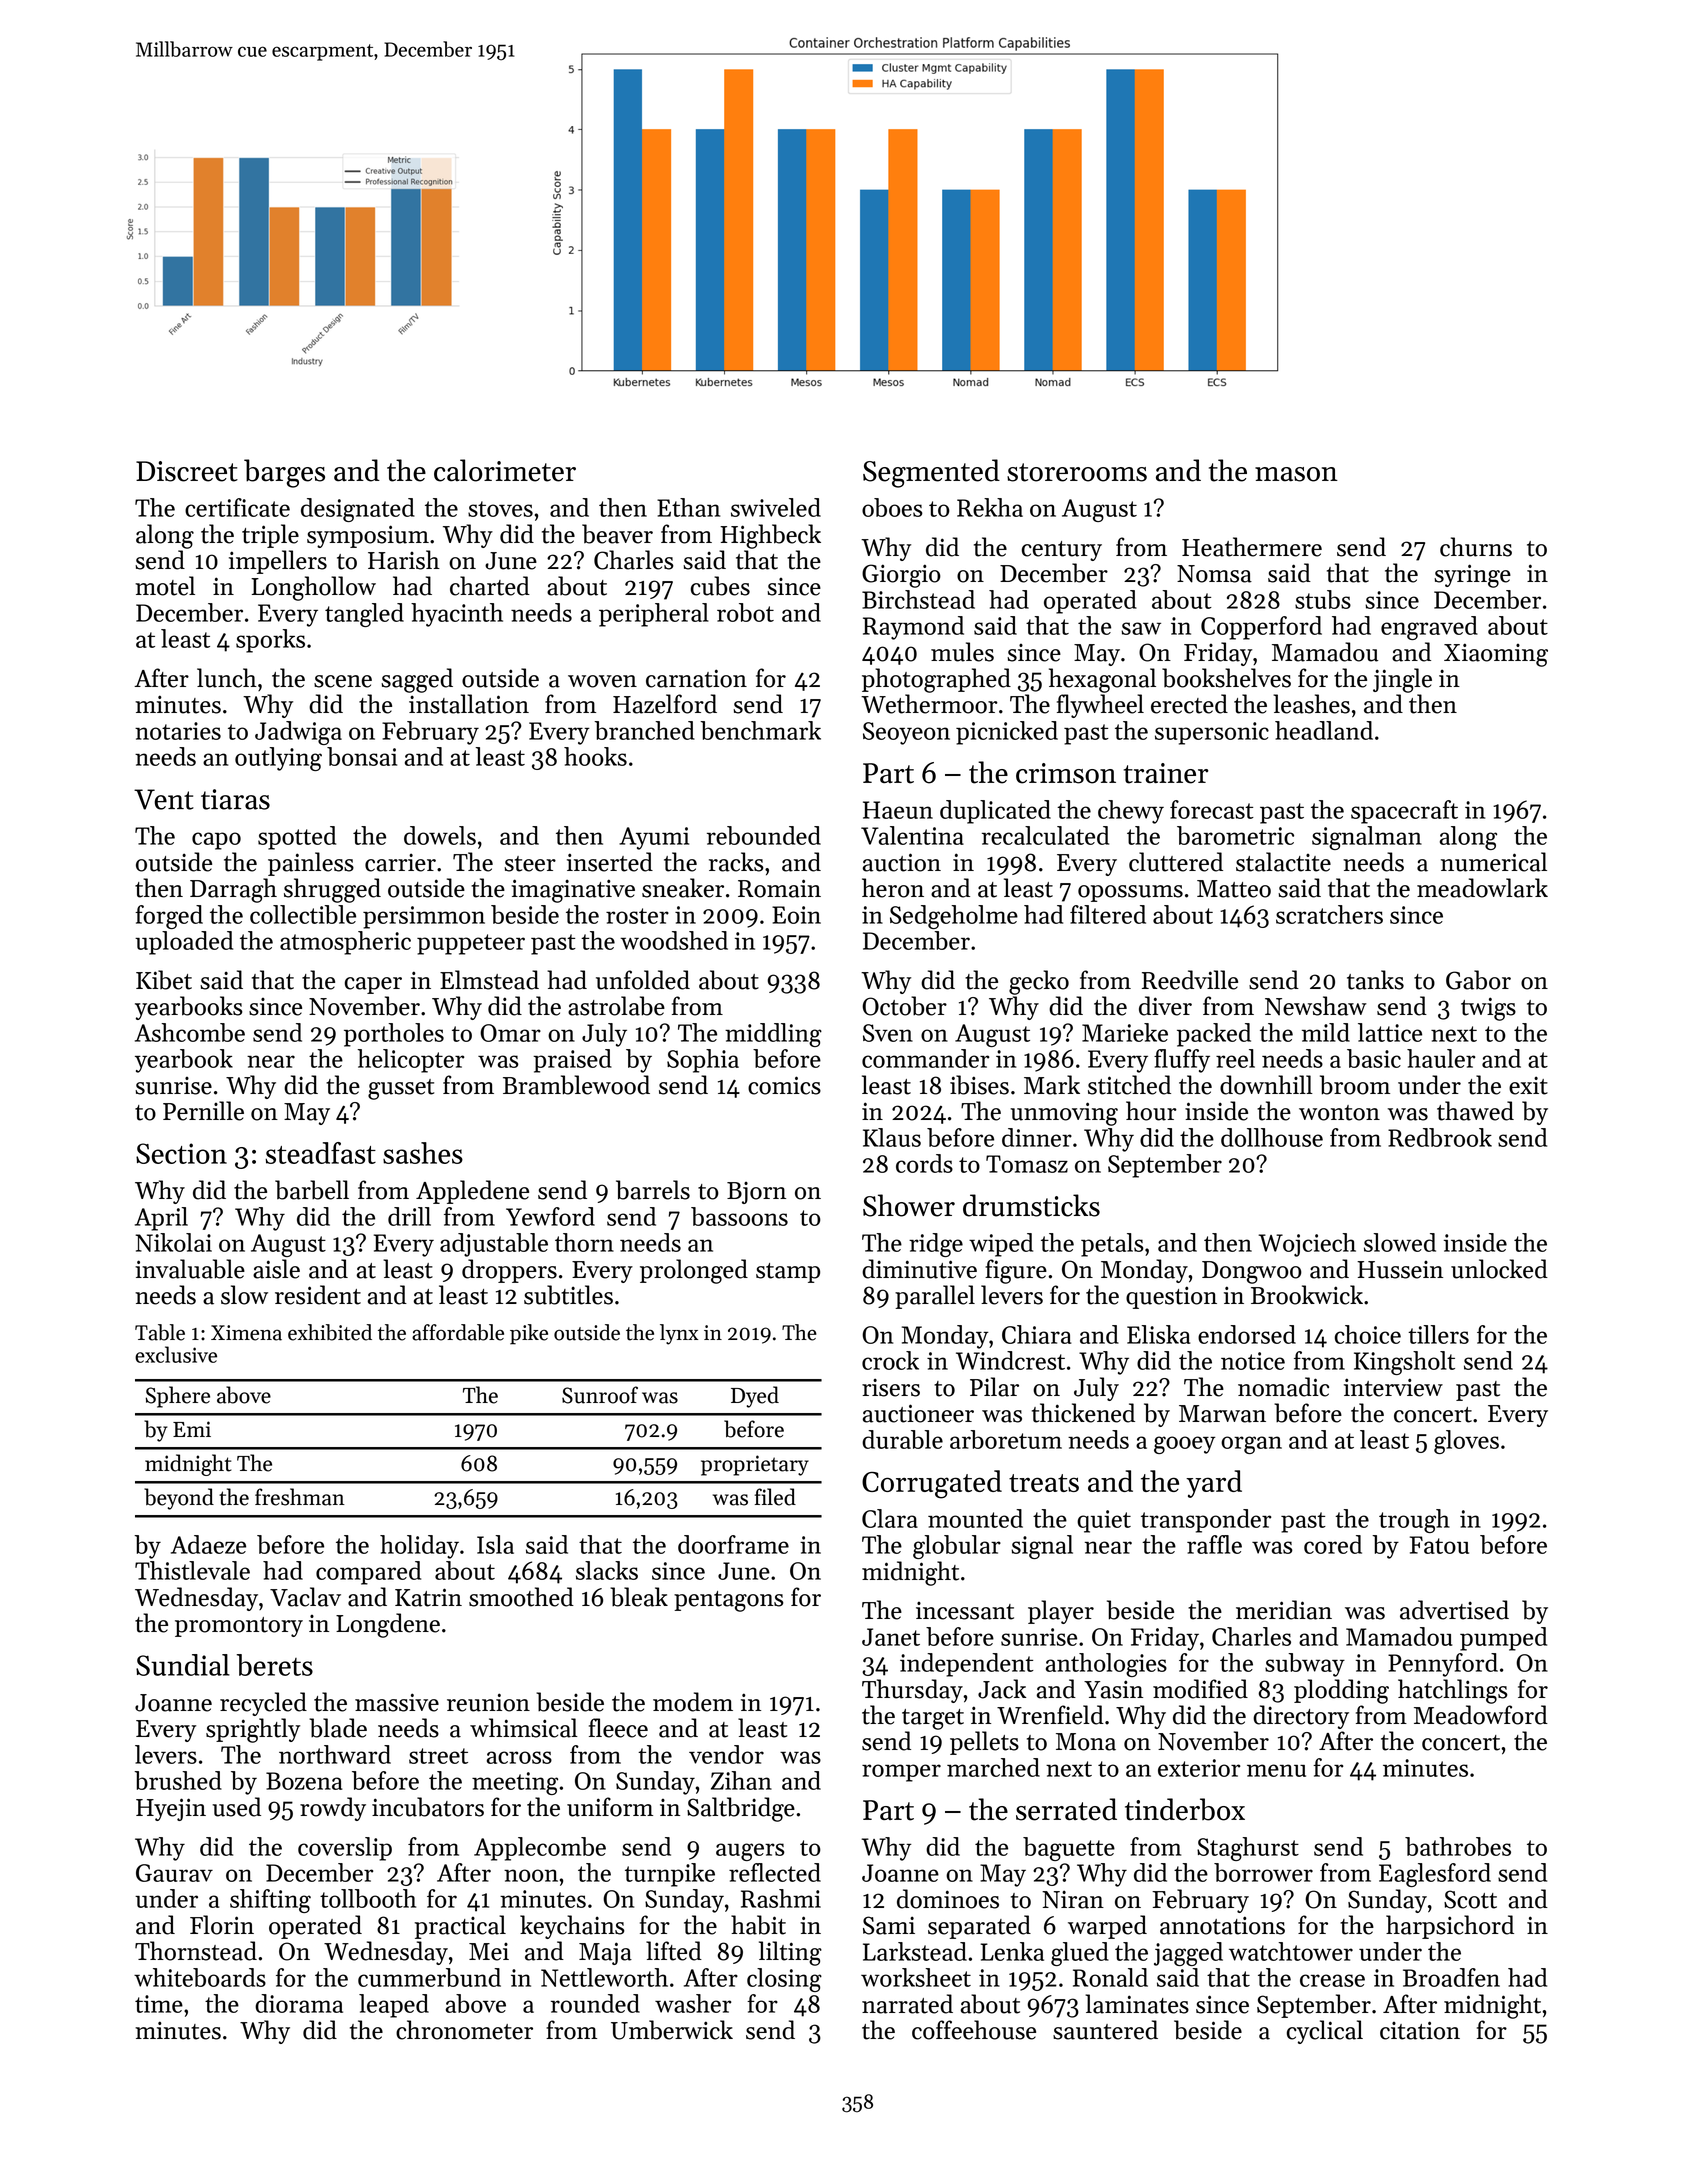 The height and width of the screenshot is (2178, 1683). Describe the element at coordinates (1283, 862) in the screenshot. I see `stalactite` at that location.
